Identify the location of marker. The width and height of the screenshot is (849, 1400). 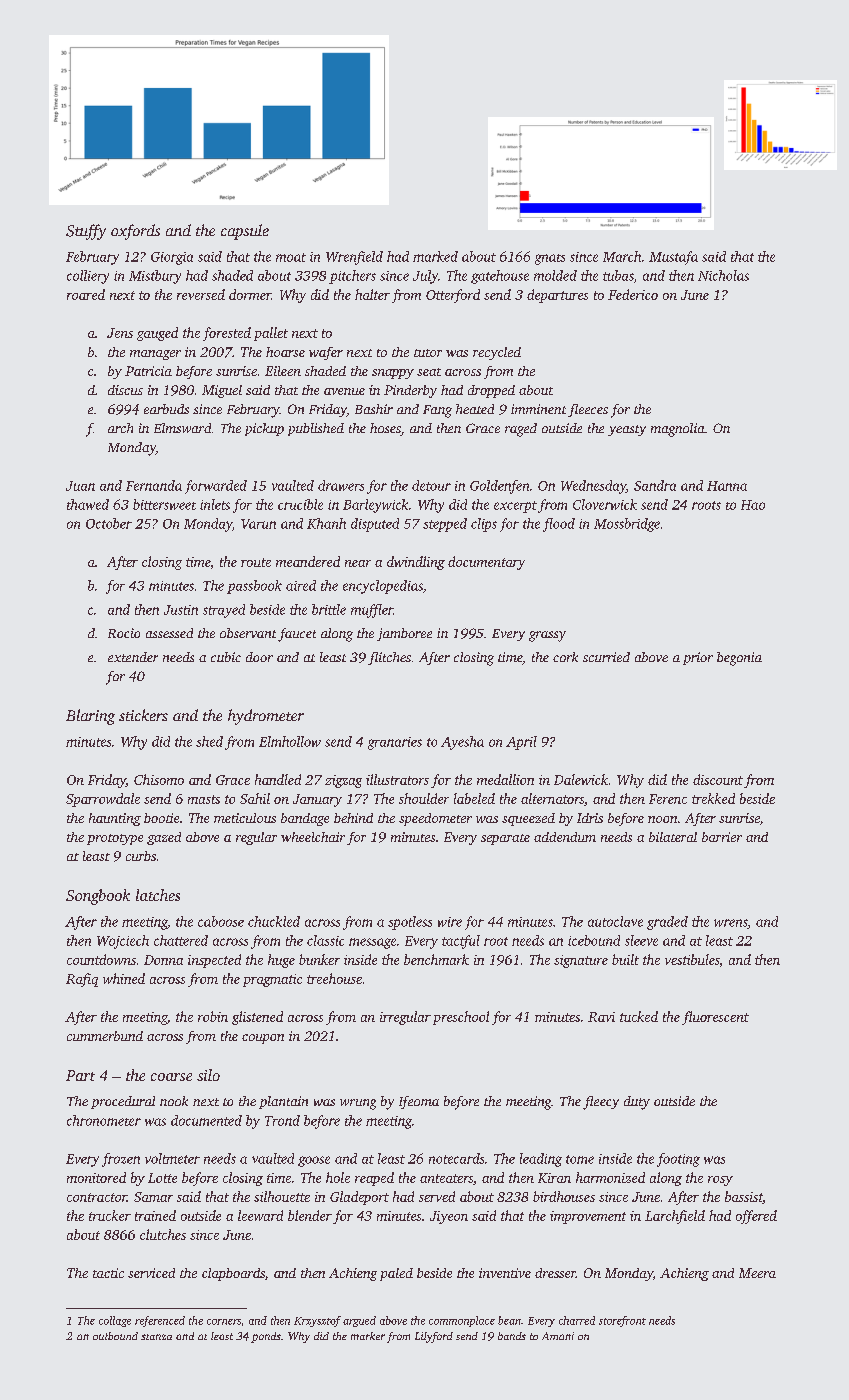
(368, 1336).
